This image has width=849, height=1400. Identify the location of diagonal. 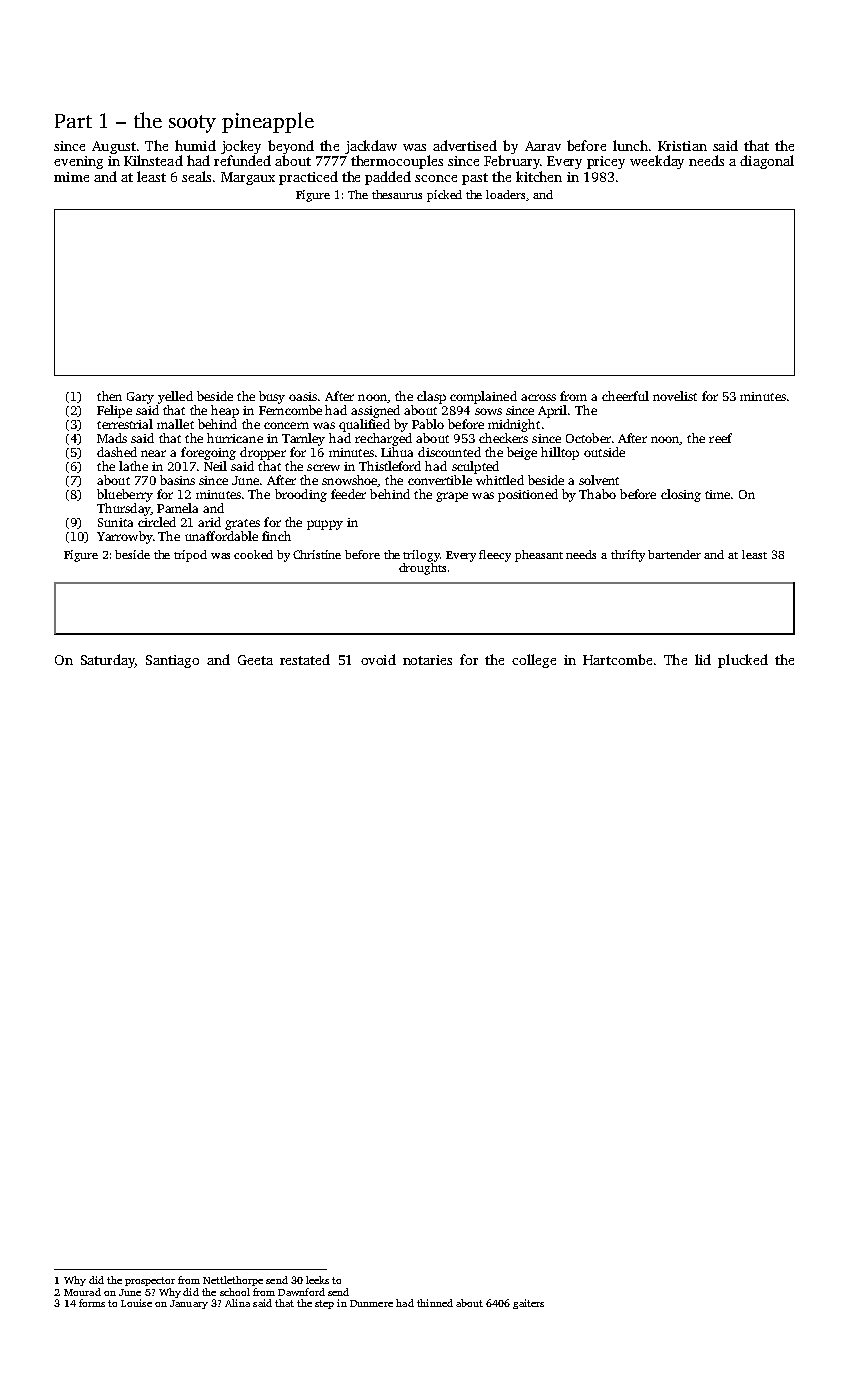
(767, 162).
